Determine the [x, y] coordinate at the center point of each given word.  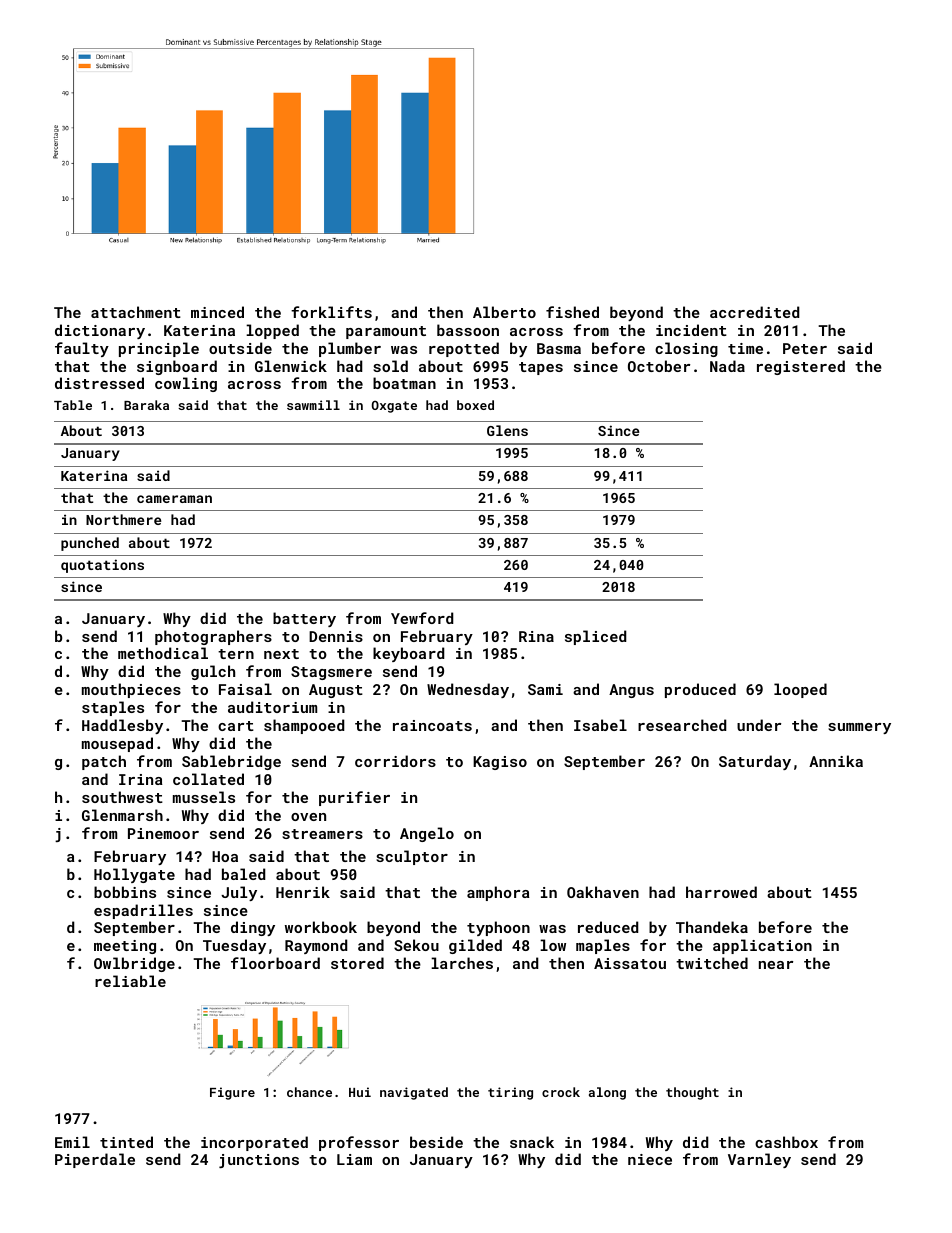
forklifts [331, 312]
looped [800, 690]
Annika [836, 761]
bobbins [125, 892]
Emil [72, 1142]
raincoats [432, 725]
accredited [754, 312]
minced [217, 312]
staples [113, 708]
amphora [498, 893]
